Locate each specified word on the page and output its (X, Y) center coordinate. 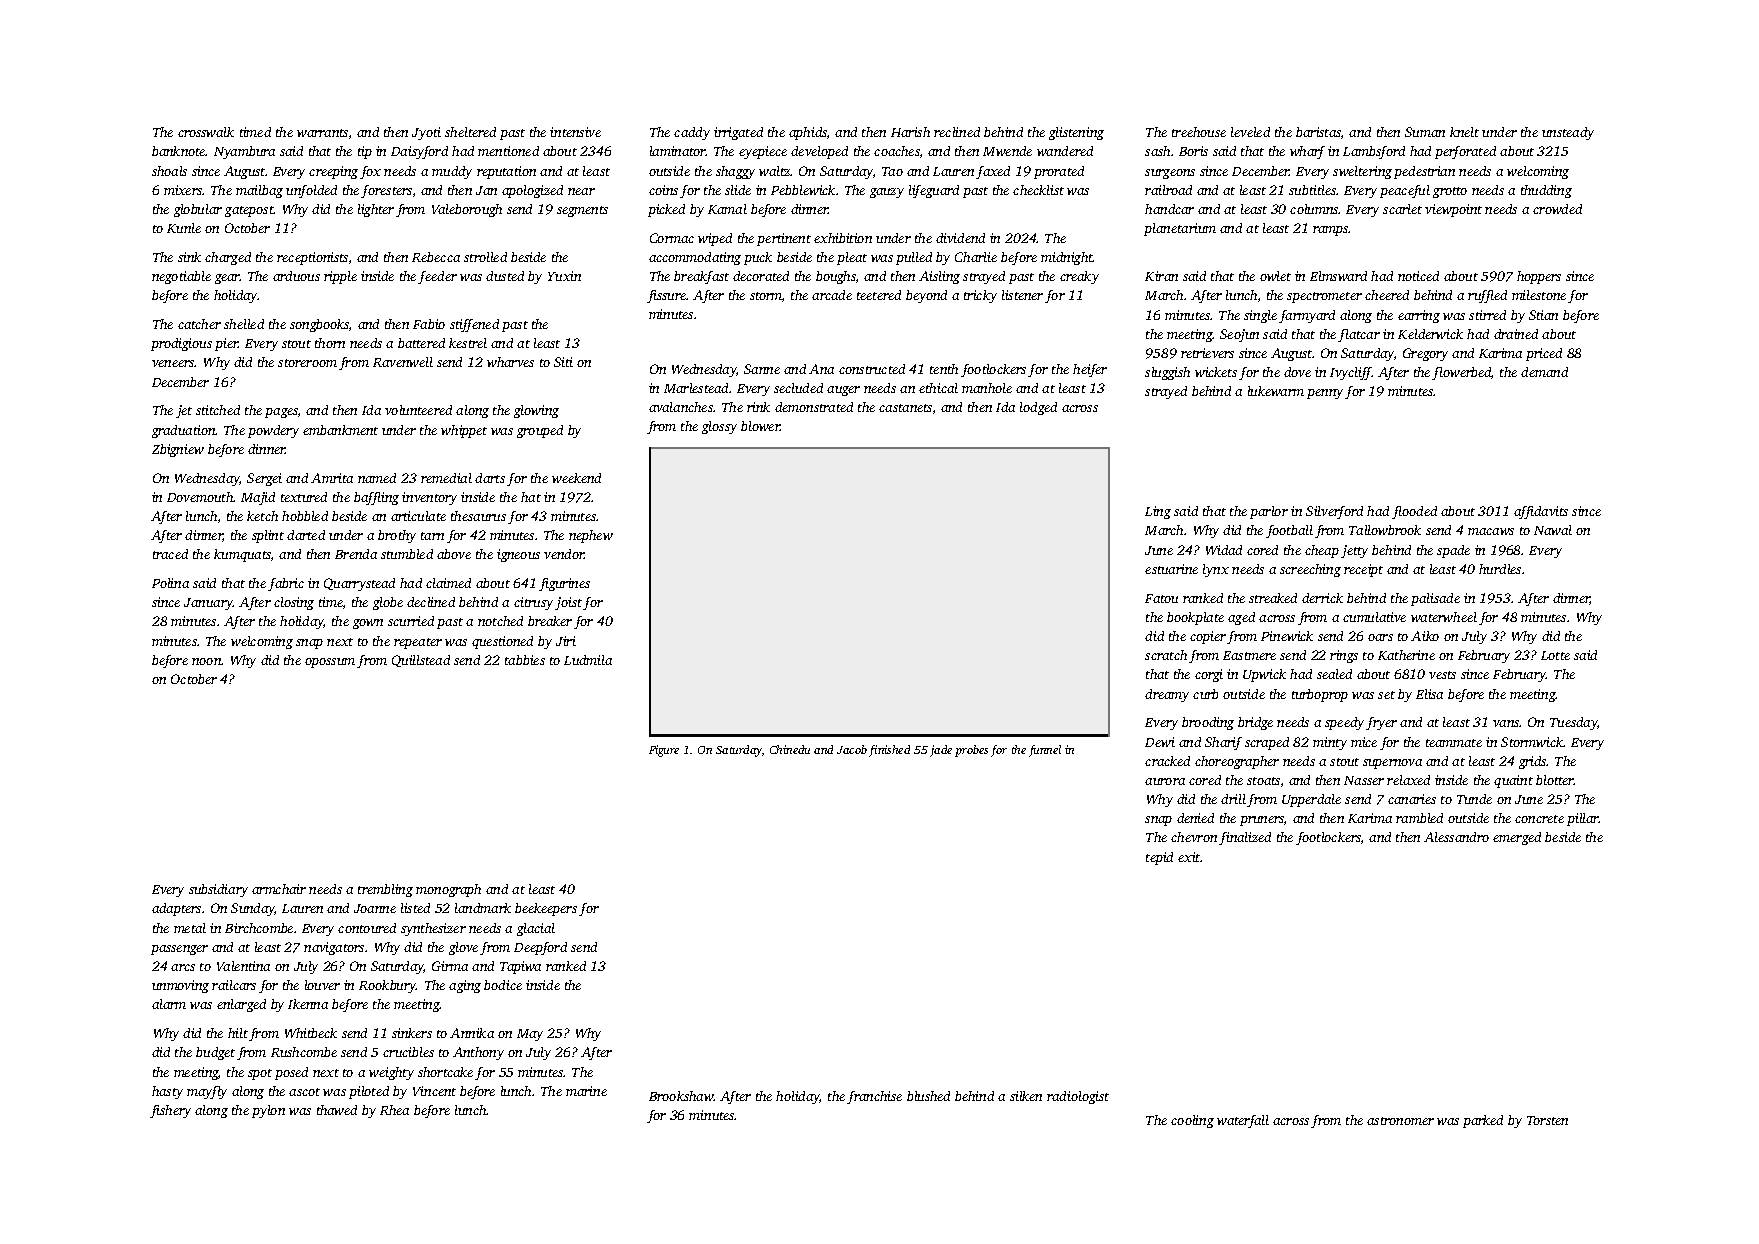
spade (1453, 551)
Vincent (434, 1091)
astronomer (1400, 1121)
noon (207, 661)
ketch (262, 516)
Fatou (1161, 598)
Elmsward (1338, 276)
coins (663, 190)
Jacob (852, 749)
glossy (719, 427)
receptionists (312, 258)
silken (1026, 1096)
